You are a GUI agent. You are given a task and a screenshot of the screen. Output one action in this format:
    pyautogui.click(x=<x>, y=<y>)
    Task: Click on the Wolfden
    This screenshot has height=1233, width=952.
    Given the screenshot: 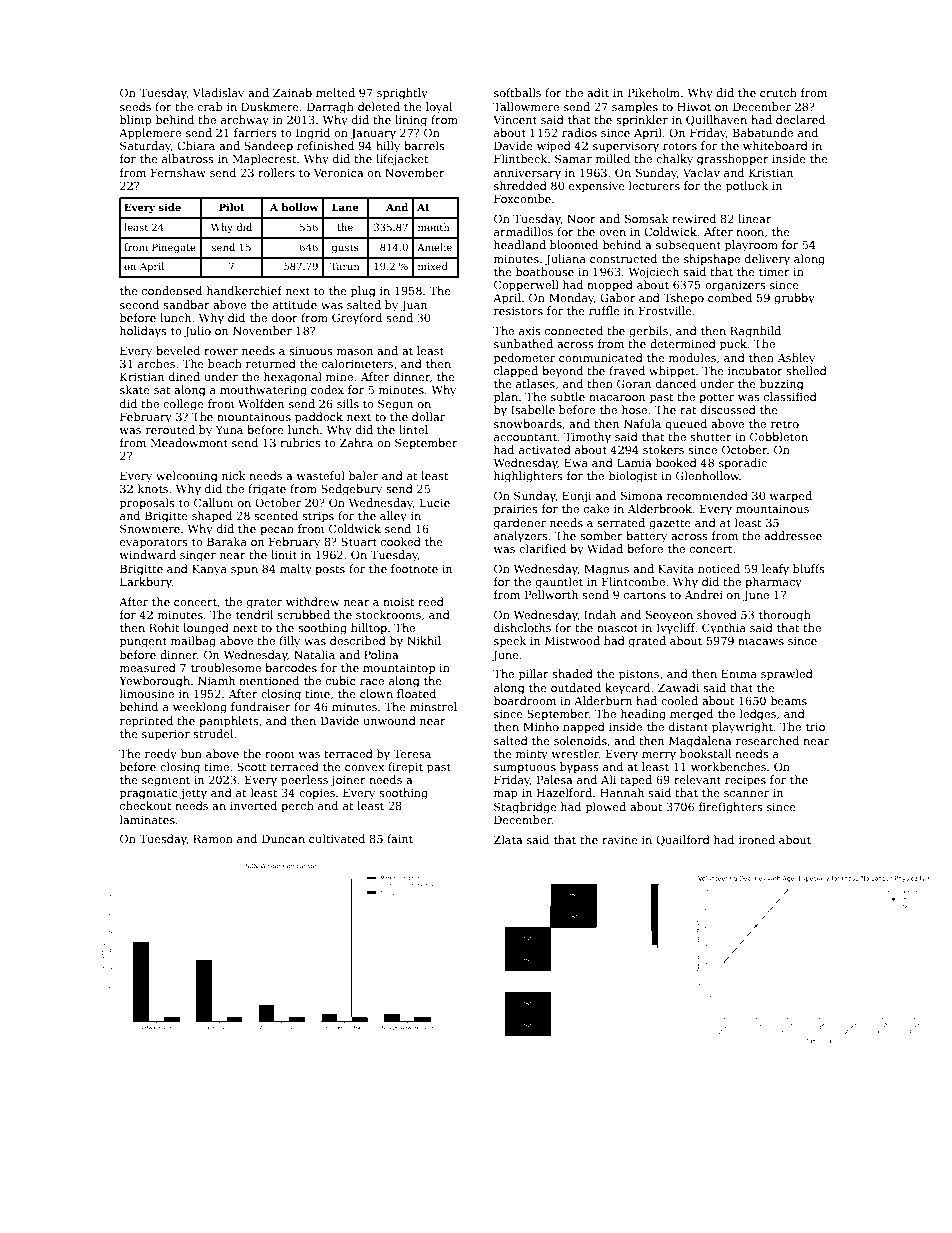 What is the action you would take?
    pyautogui.click(x=261, y=403)
